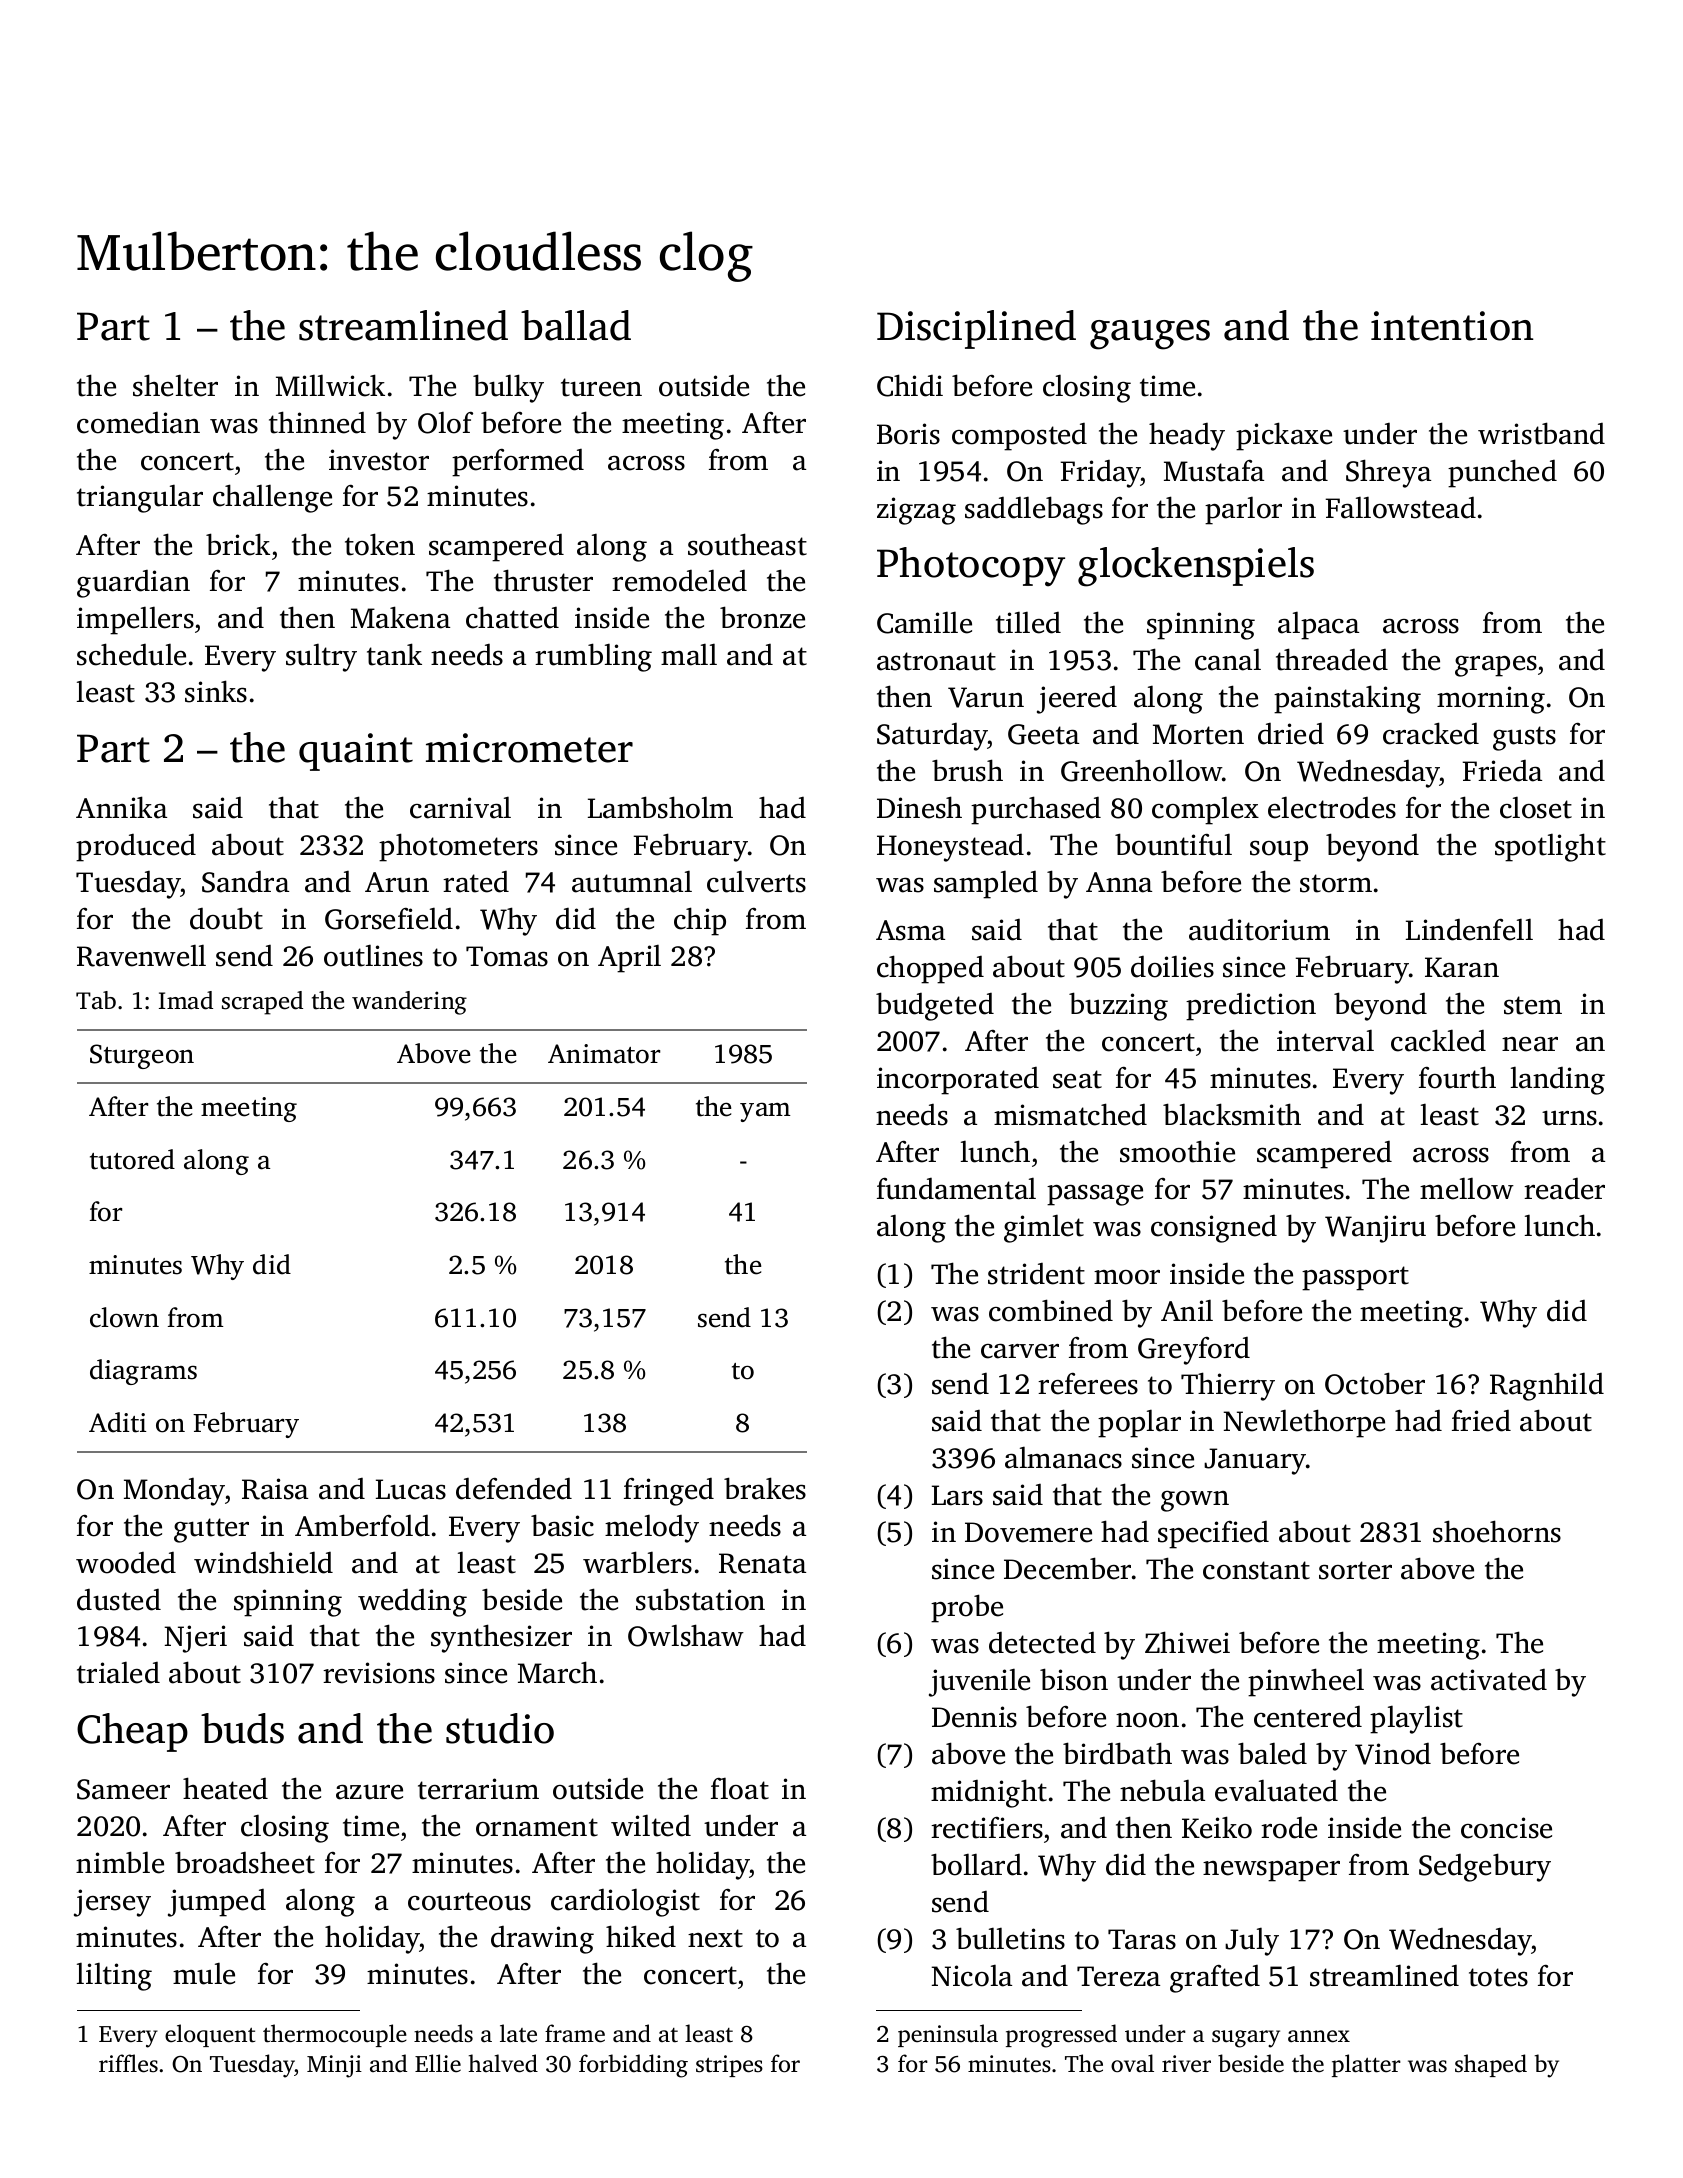 This screenshot has width=1683, height=2178. Describe the element at coordinates (411, 1489) in the screenshot. I see `Lucas` at that location.
